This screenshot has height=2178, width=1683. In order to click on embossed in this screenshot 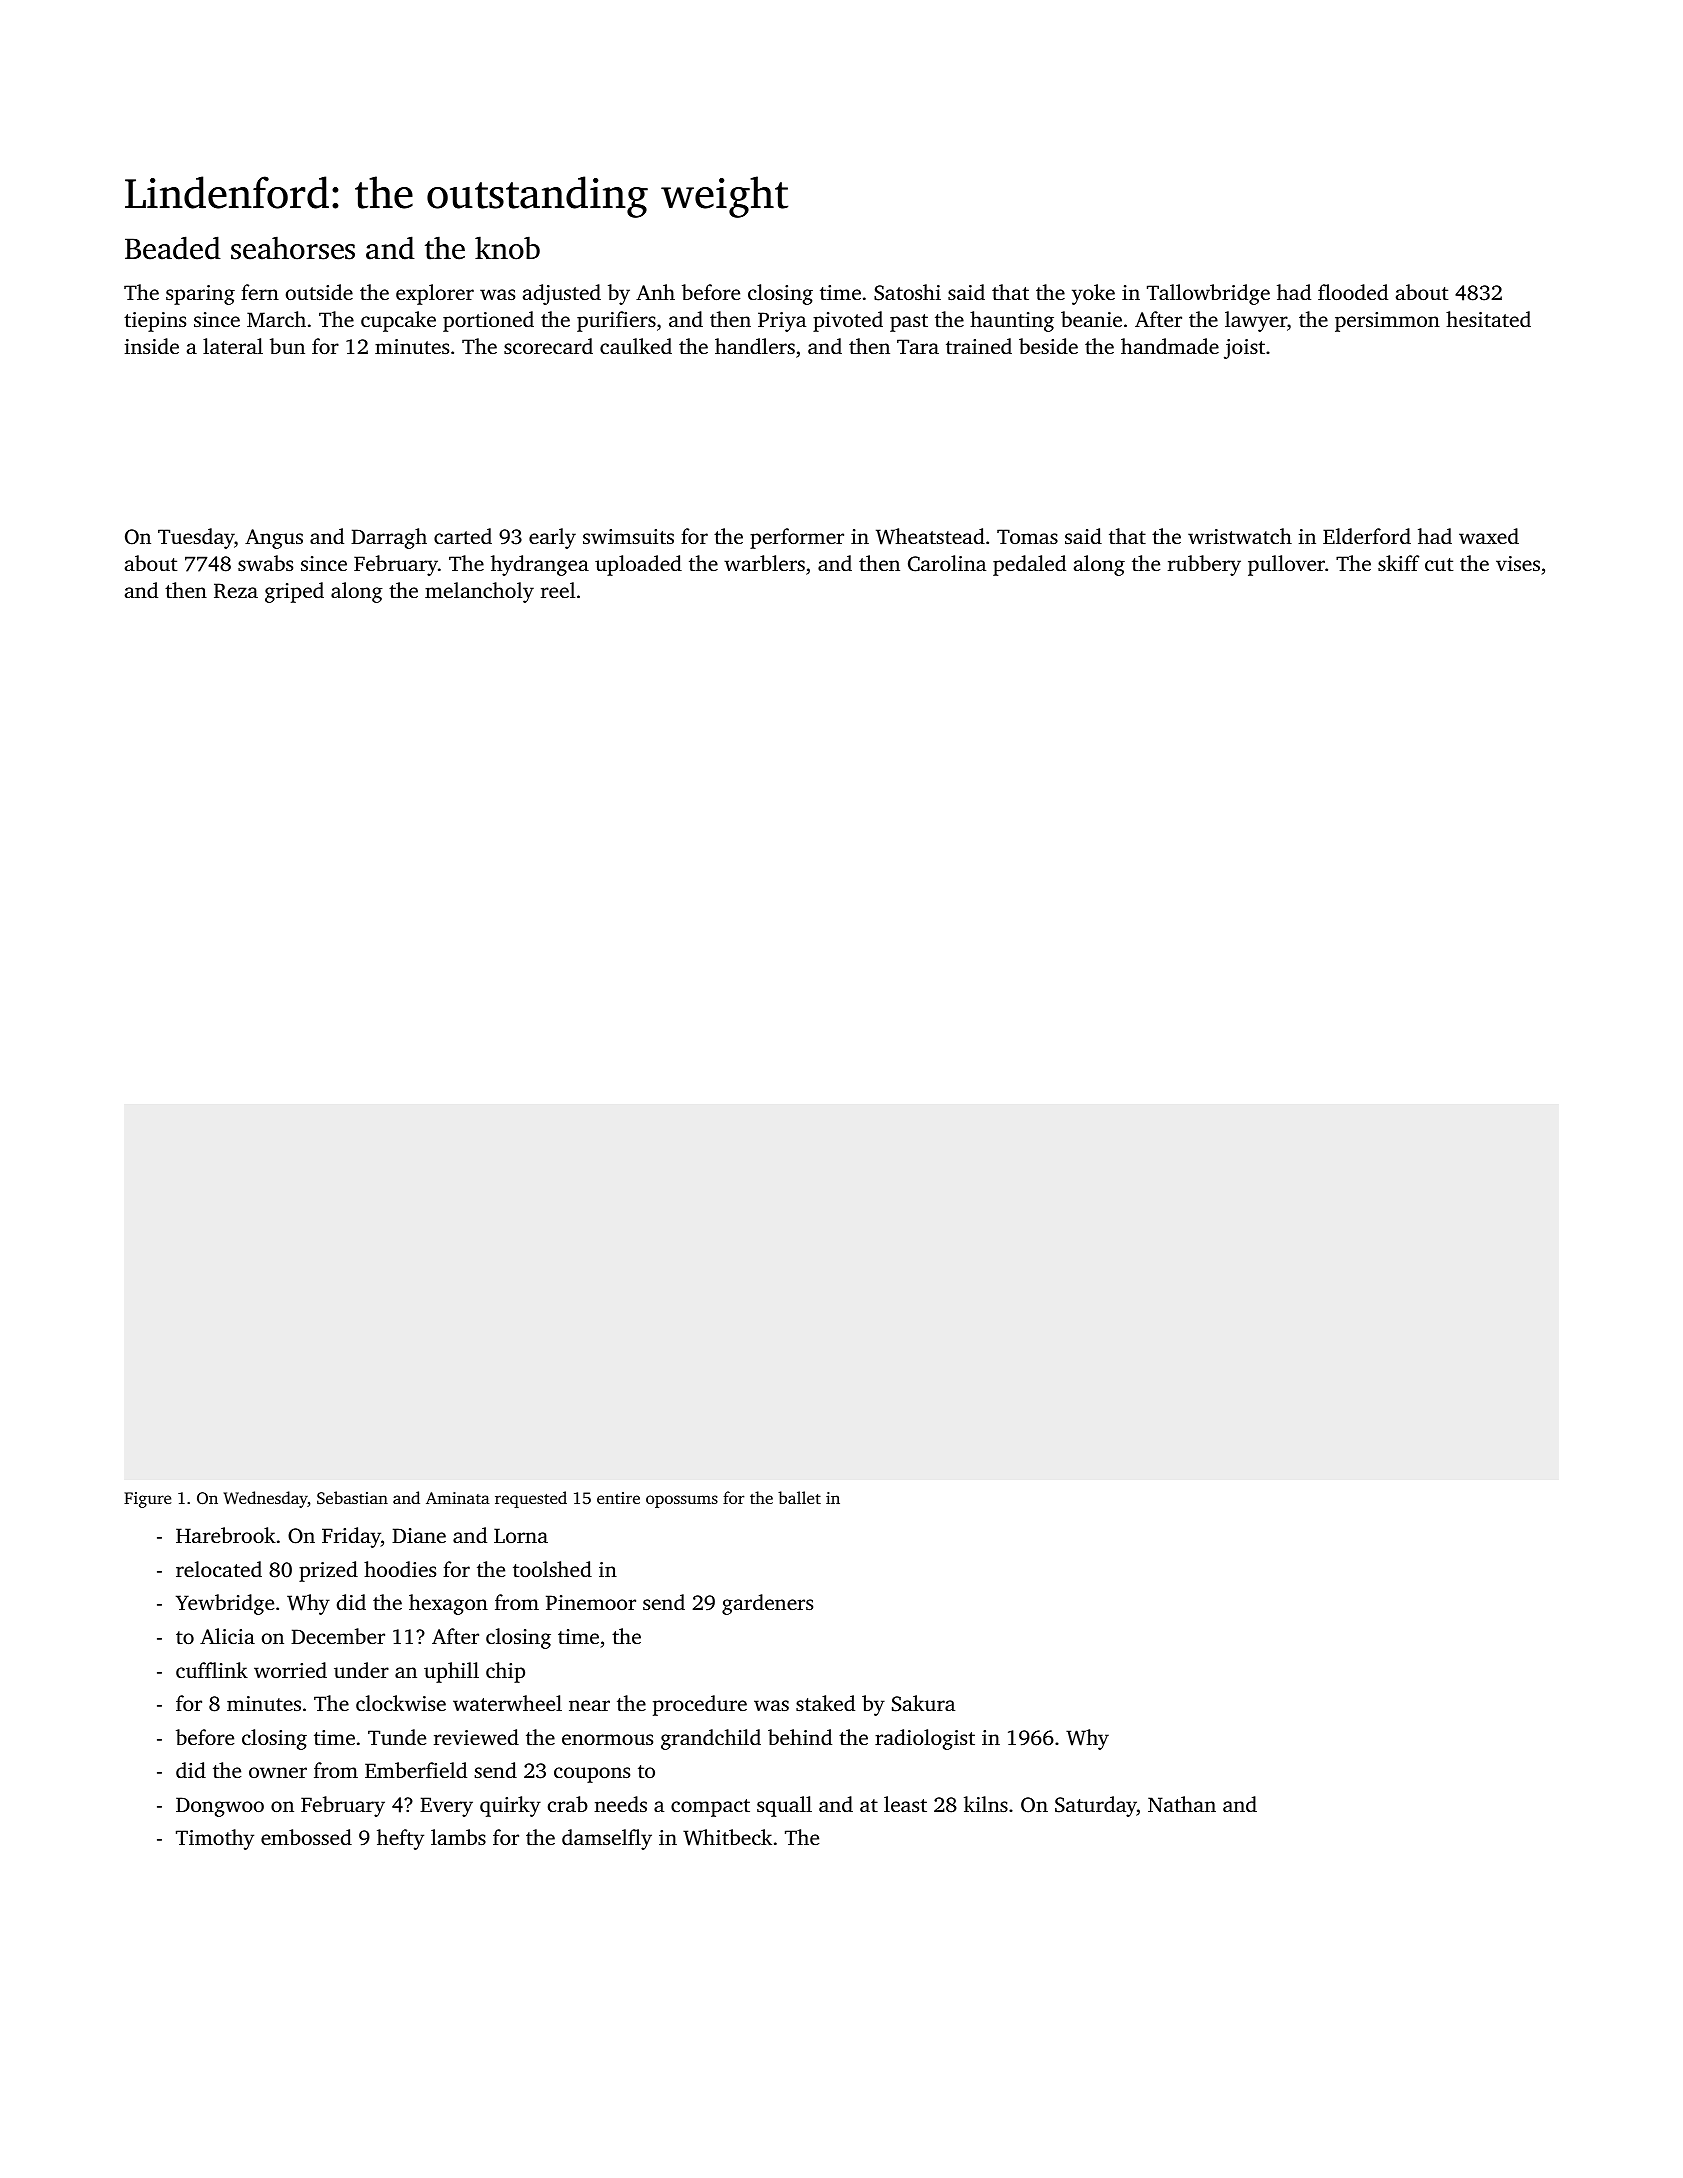, I will do `click(306, 1837)`.
